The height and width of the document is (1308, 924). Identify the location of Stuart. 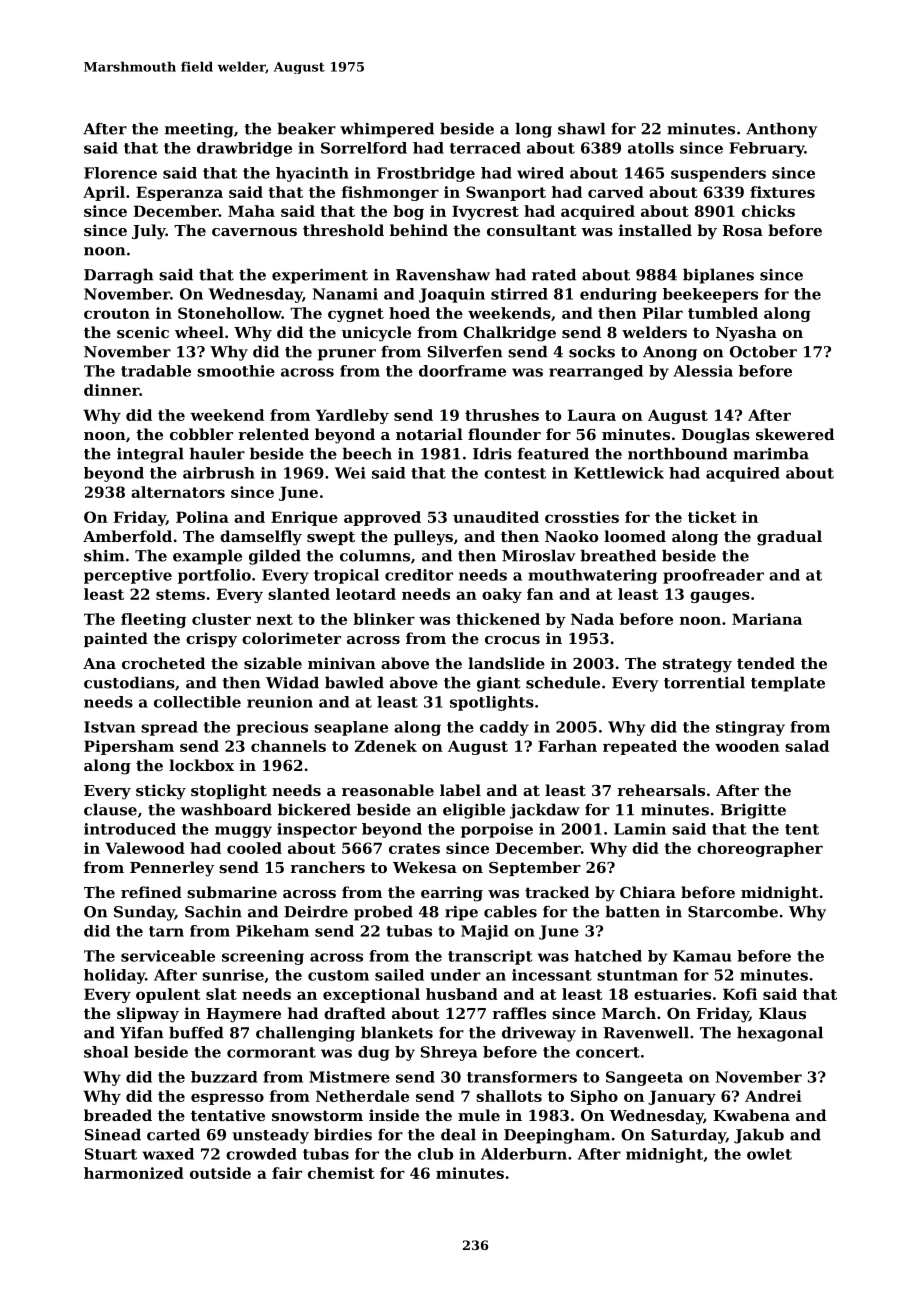
(111, 1154).
